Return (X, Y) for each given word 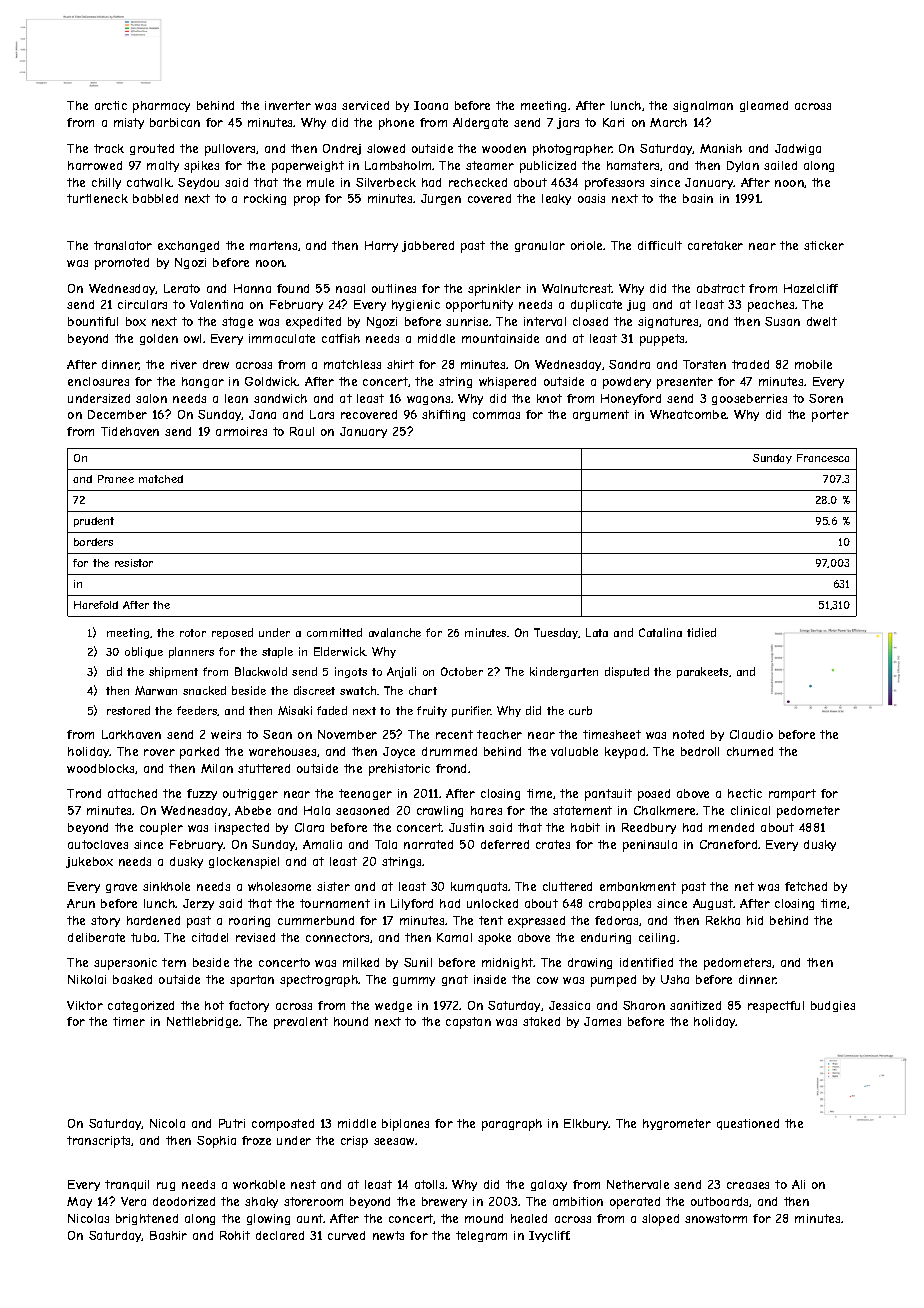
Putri (232, 1123)
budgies (833, 1006)
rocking (265, 199)
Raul (302, 431)
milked (361, 962)
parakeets (702, 672)
